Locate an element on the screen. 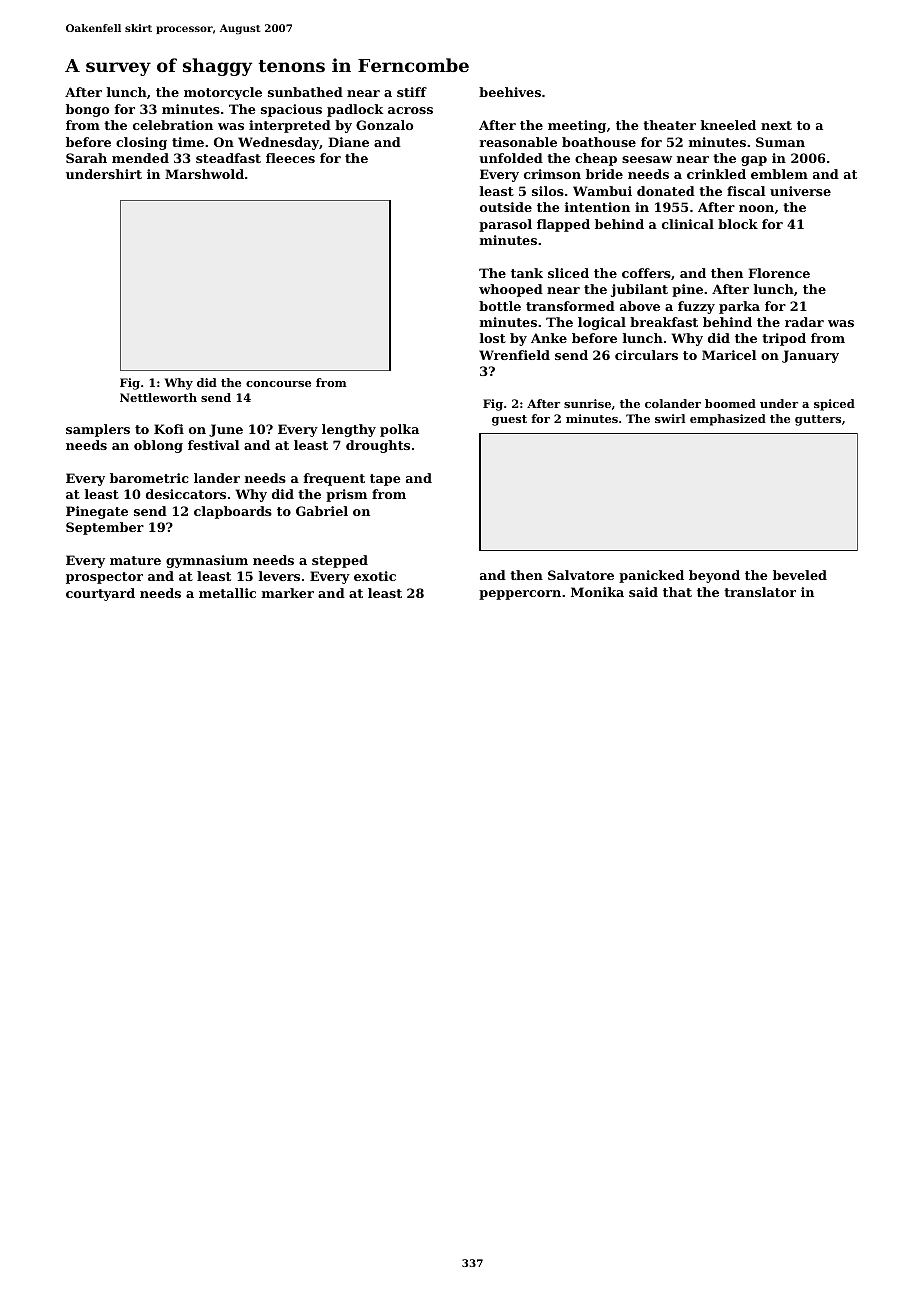 This screenshot has width=924, height=1308. beehives is located at coordinates (510, 92).
